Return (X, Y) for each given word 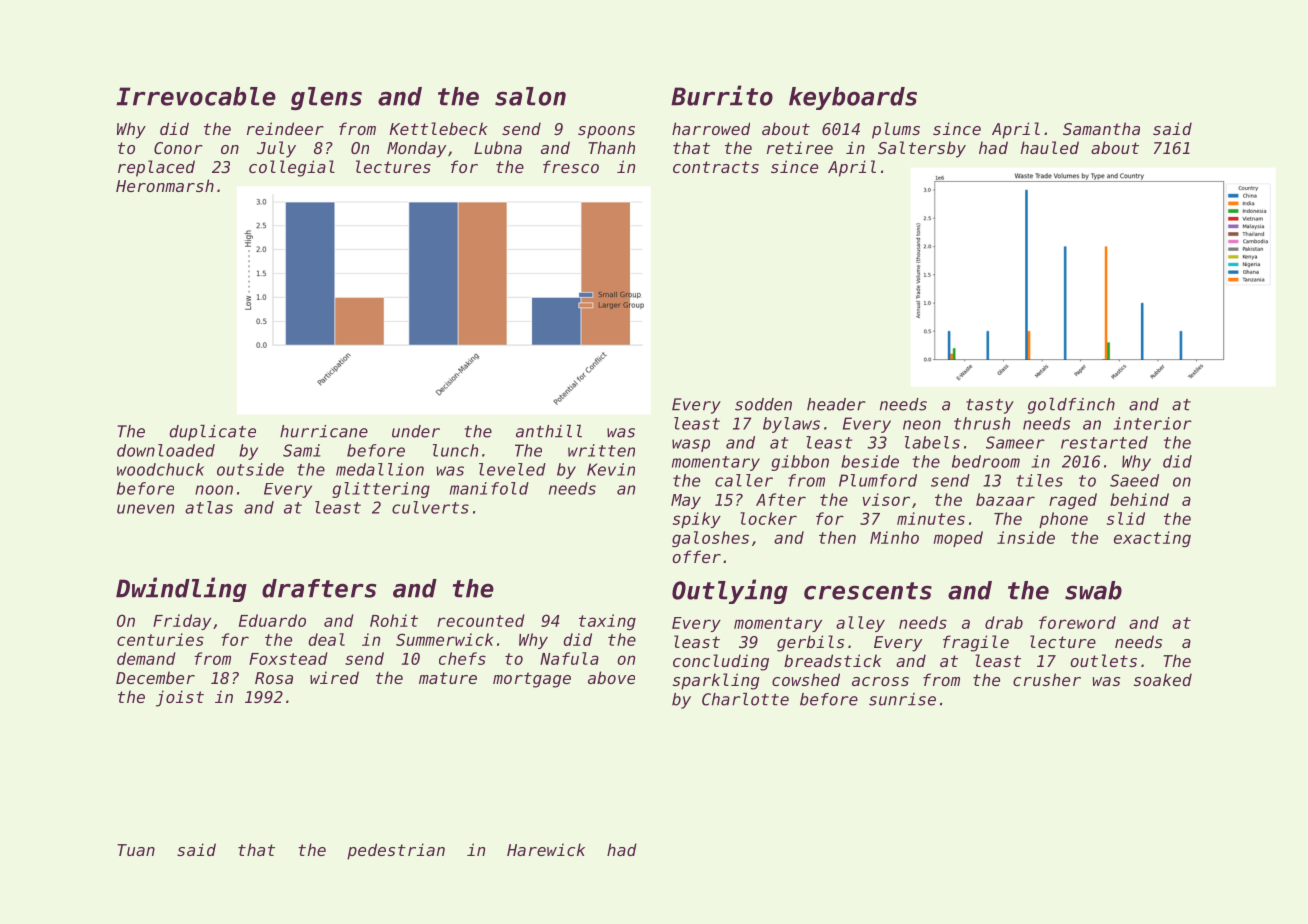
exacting (1152, 539)
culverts (430, 507)
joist (180, 698)
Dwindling (181, 589)
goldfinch (1071, 406)
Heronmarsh (165, 185)
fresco (571, 166)
